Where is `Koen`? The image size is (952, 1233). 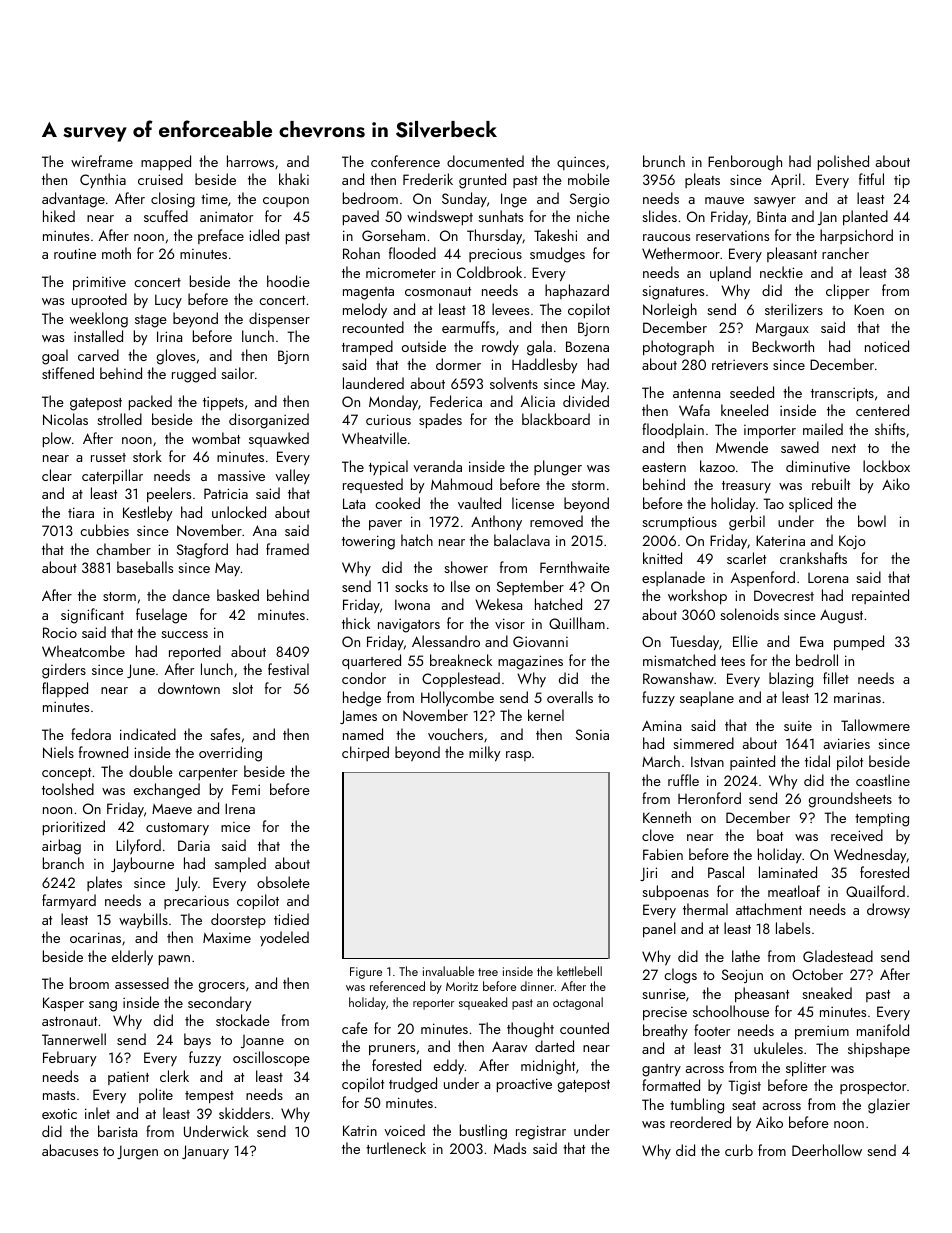 Koen is located at coordinates (869, 309).
